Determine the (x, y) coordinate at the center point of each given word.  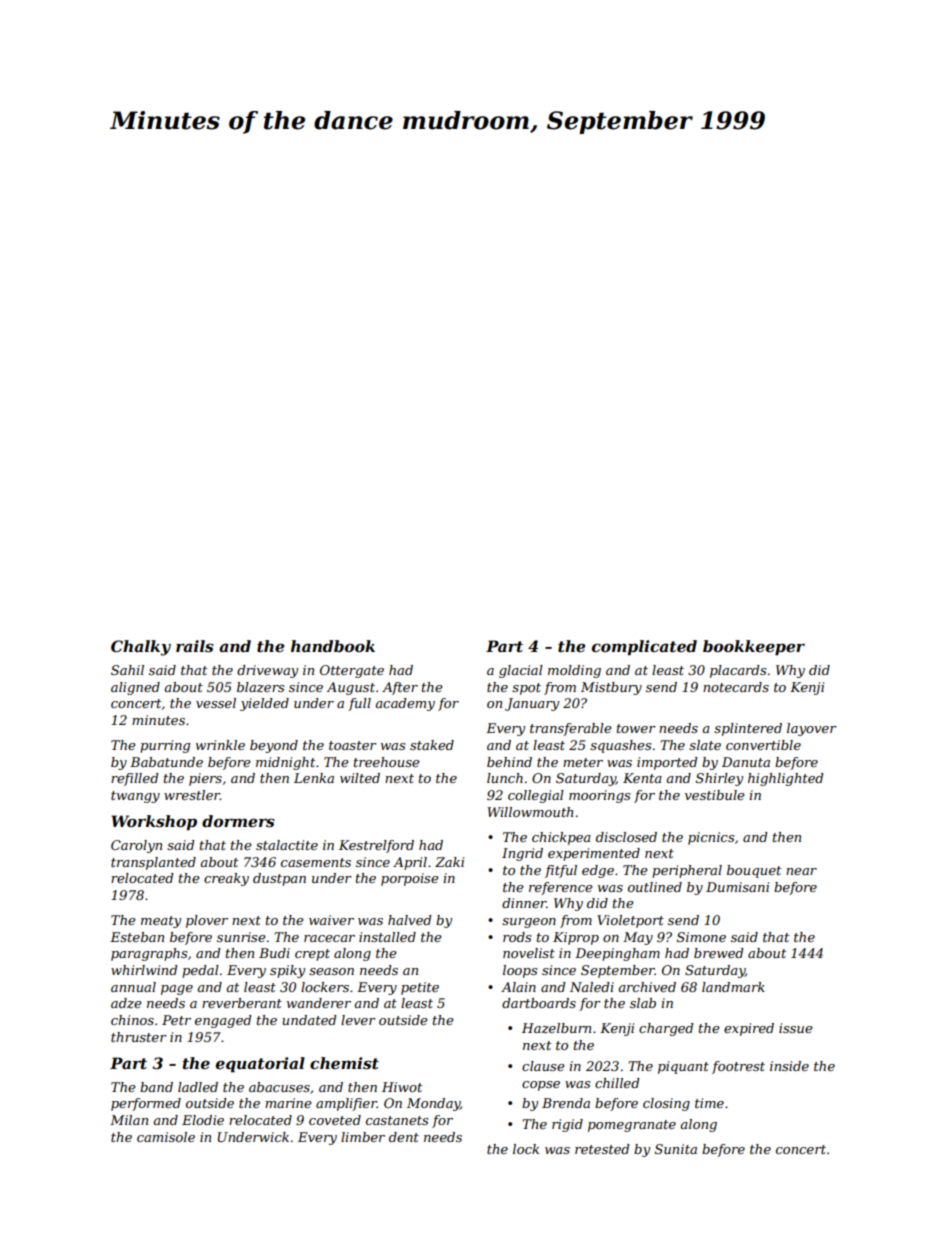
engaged (223, 1021)
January (532, 704)
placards (738, 671)
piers (205, 779)
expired (749, 1029)
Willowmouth (530, 812)
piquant (683, 1067)
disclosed (626, 837)
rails (195, 646)
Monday (433, 1104)
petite (420, 988)
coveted (335, 1120)
